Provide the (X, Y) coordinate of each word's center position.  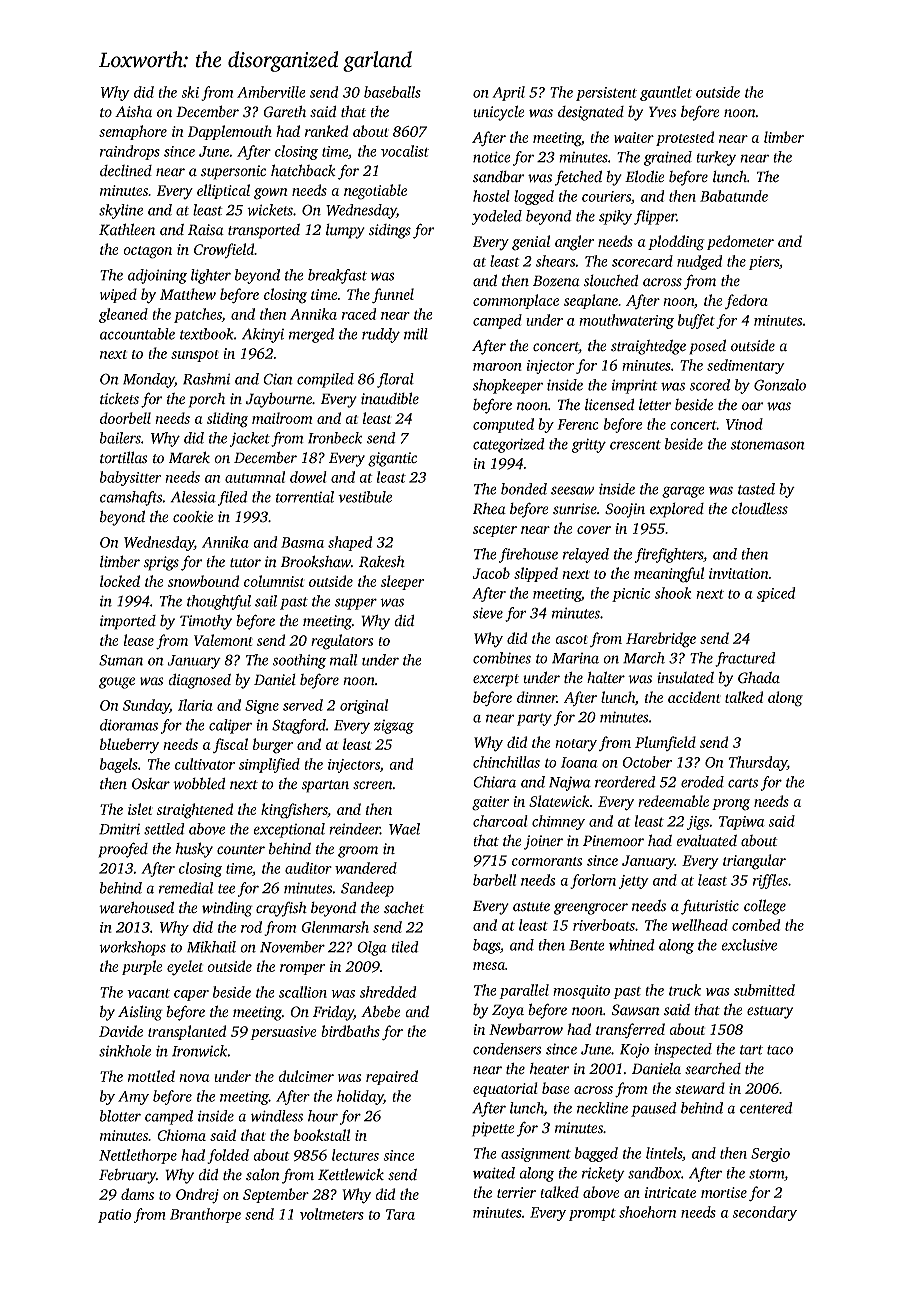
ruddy (381, 335)
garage (683, 492)
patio (114, 1216)
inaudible (390, 398)
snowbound (203, 581)
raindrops (130, 152)
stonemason (768, 445)
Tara (400, 1214)
